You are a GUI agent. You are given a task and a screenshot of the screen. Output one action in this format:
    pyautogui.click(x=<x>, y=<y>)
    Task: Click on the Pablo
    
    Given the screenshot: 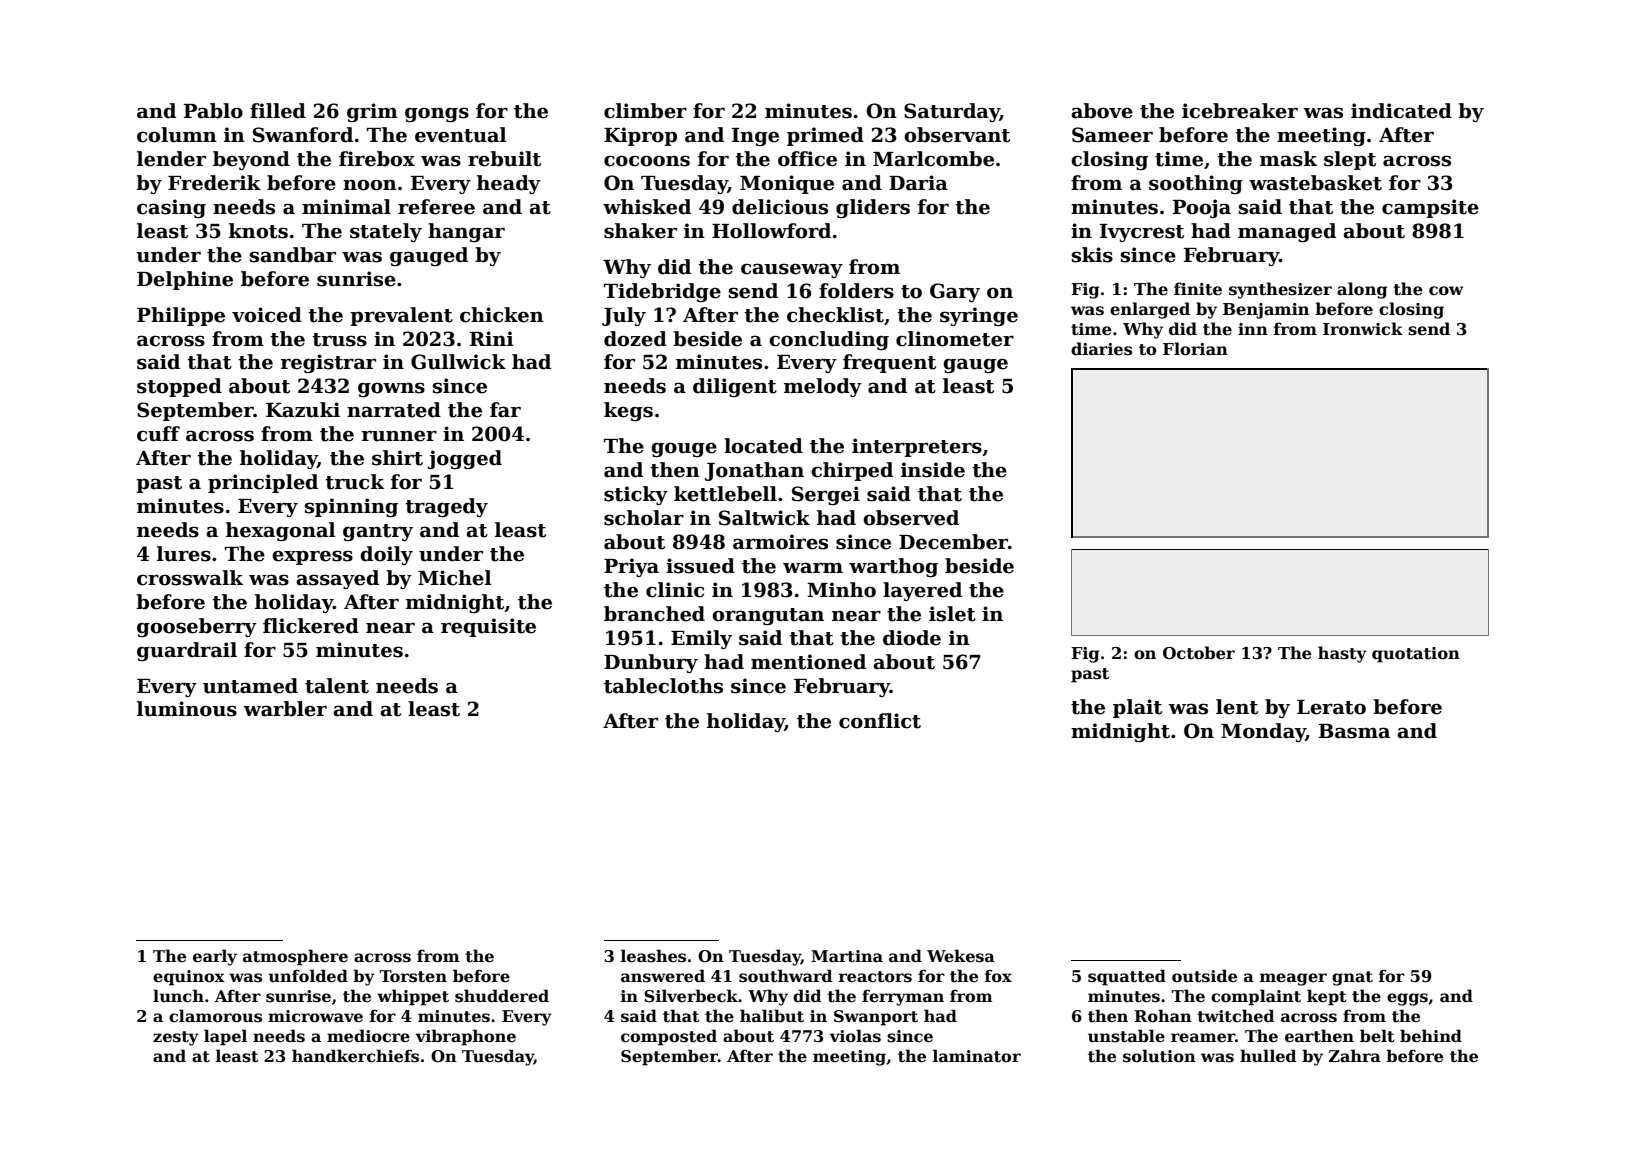 What is the action you would take?
    pyautogui.click(x=213, y=111)
